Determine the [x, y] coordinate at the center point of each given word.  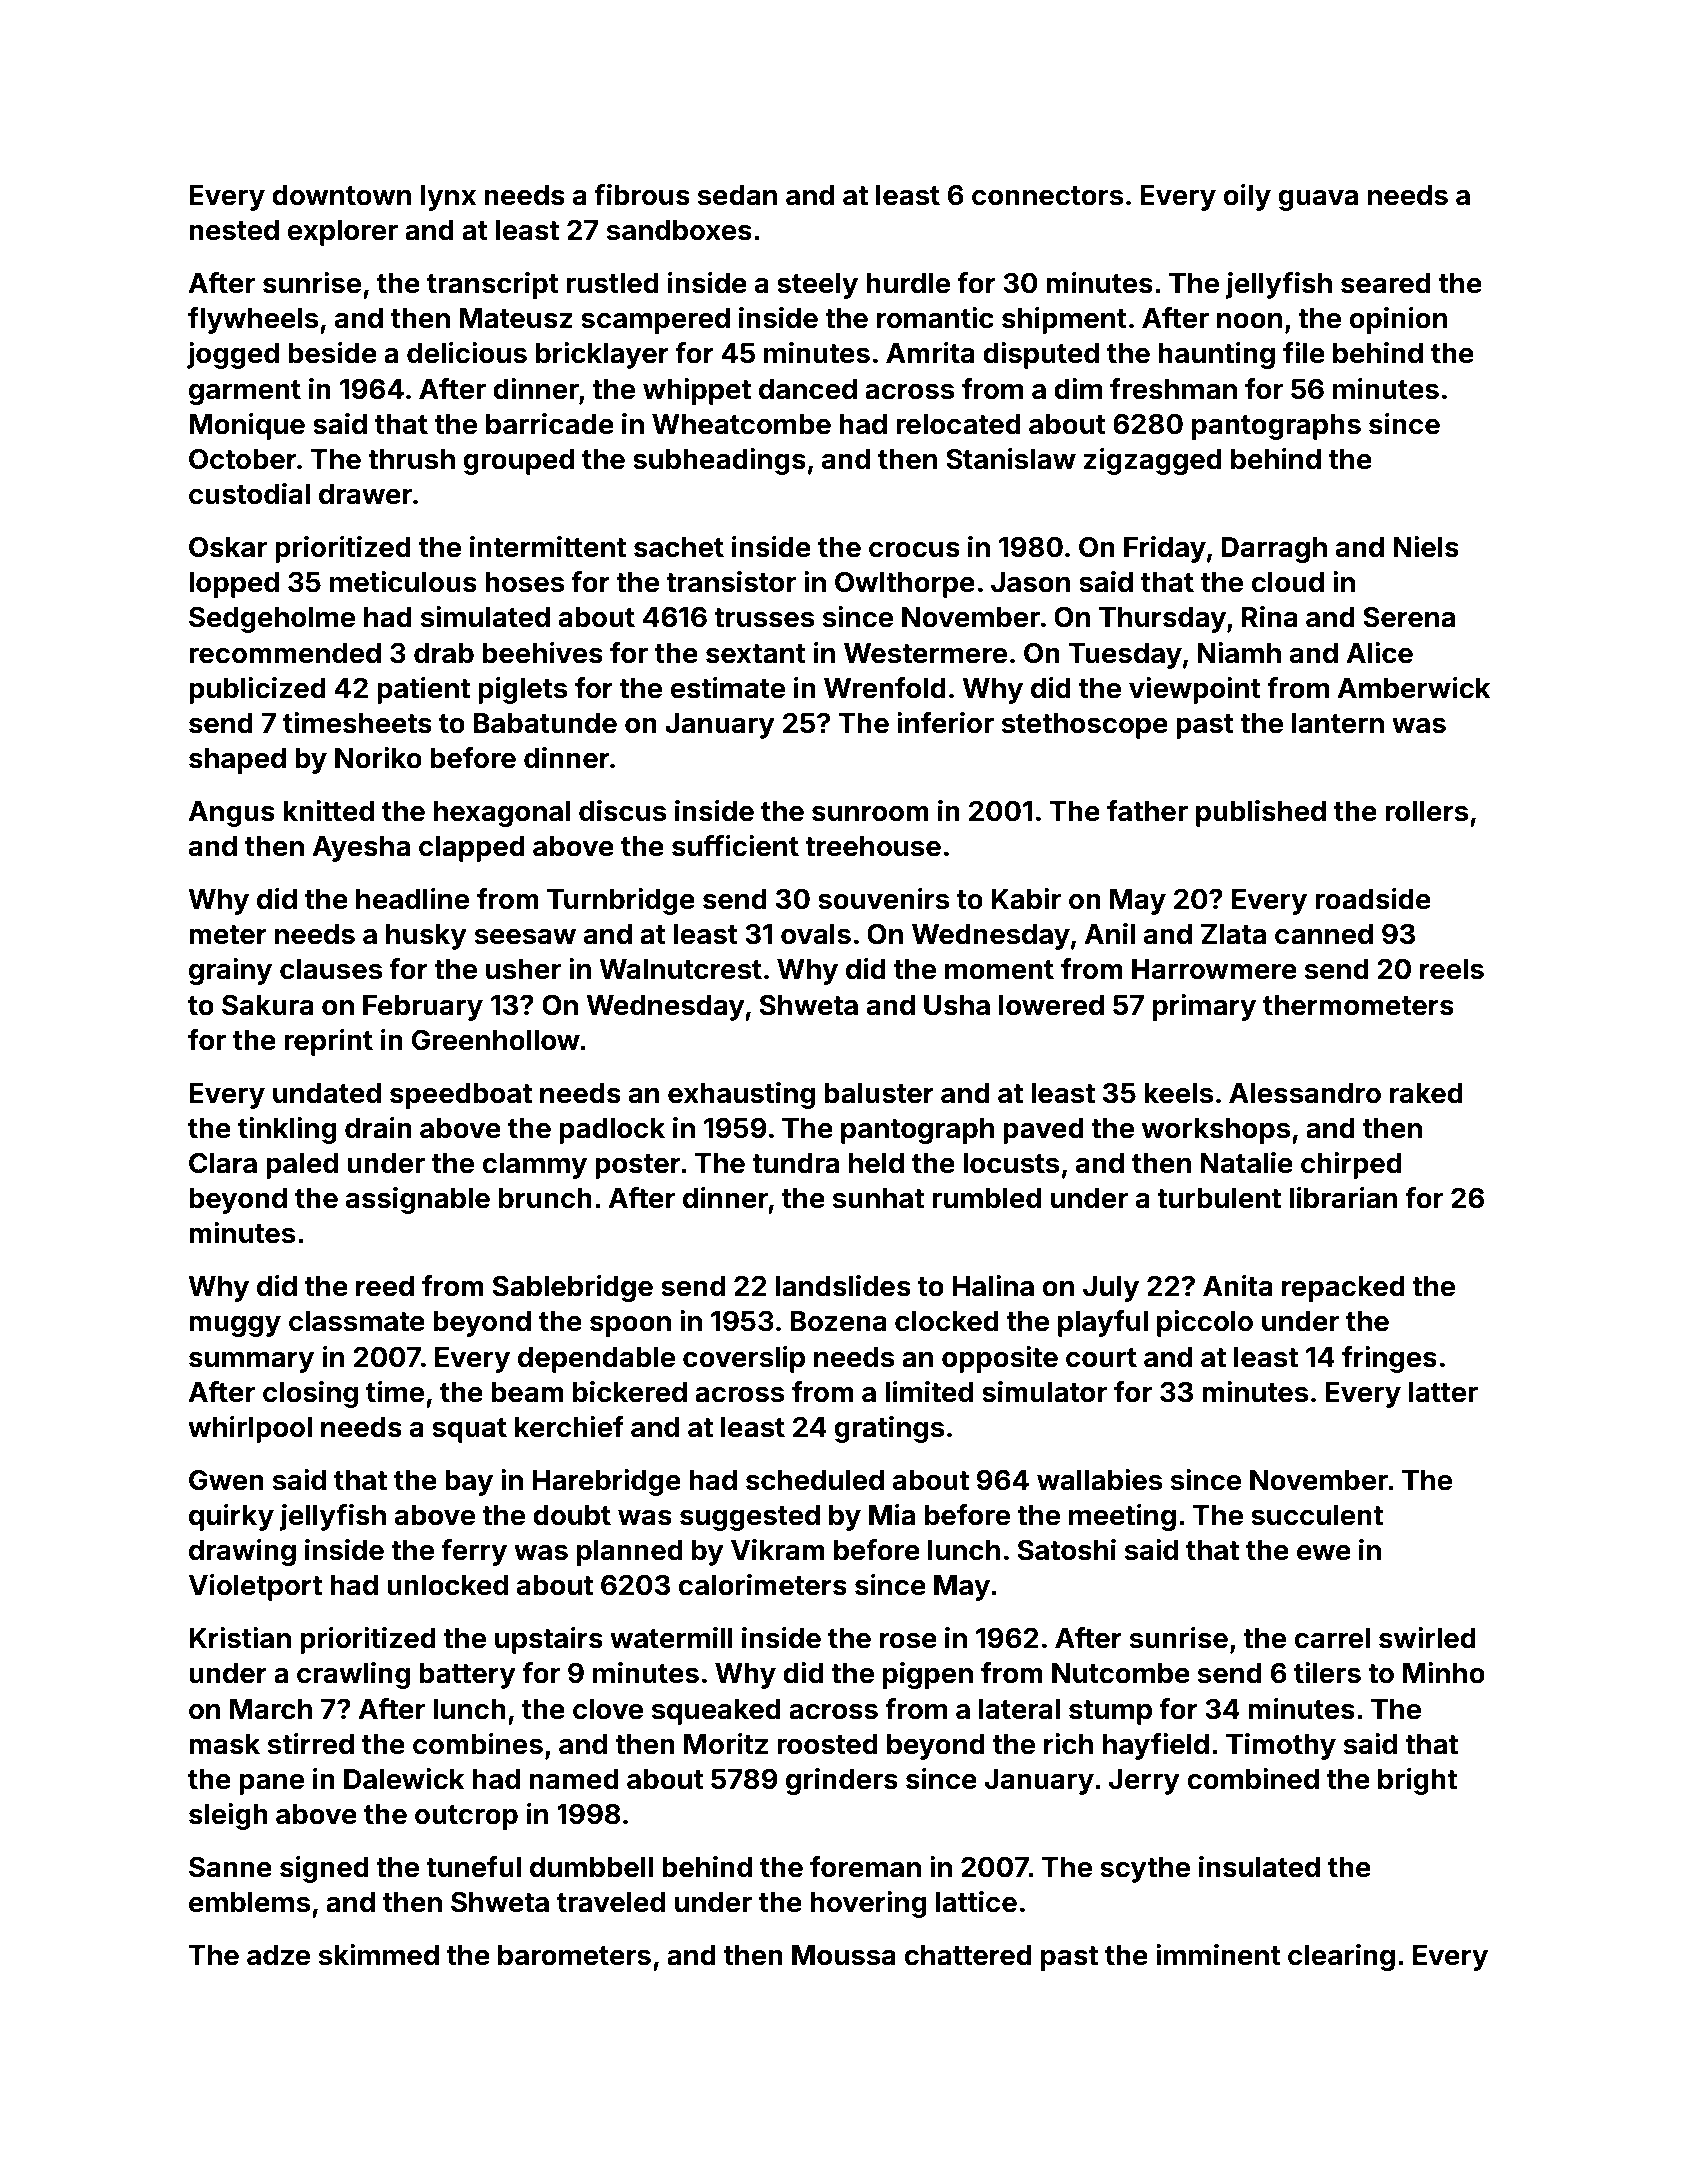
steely [817, 286]
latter [1443, 1392]
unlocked [447, 1585]
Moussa [844, 1955]
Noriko [378, 758]
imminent [1218, 1955]
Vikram [778, 1550]
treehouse [873, 846]
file [1304, 353]
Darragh [1274, 550]
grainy [230, 971]
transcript [492, 285]
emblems [249, 1902]
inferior [945, 723]
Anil [1109, 933]
